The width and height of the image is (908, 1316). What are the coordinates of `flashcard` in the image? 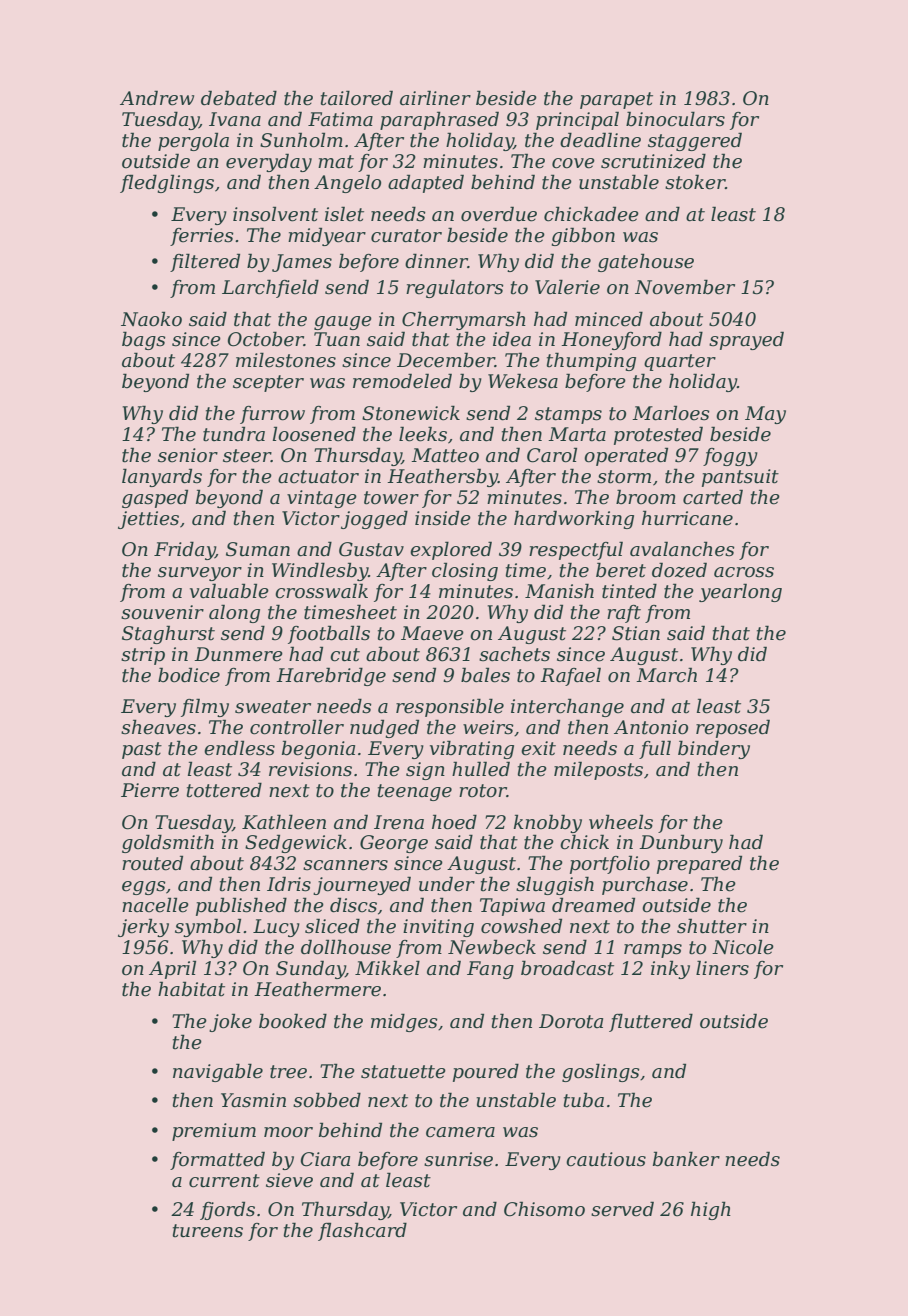 It's located at (362, 1231).
